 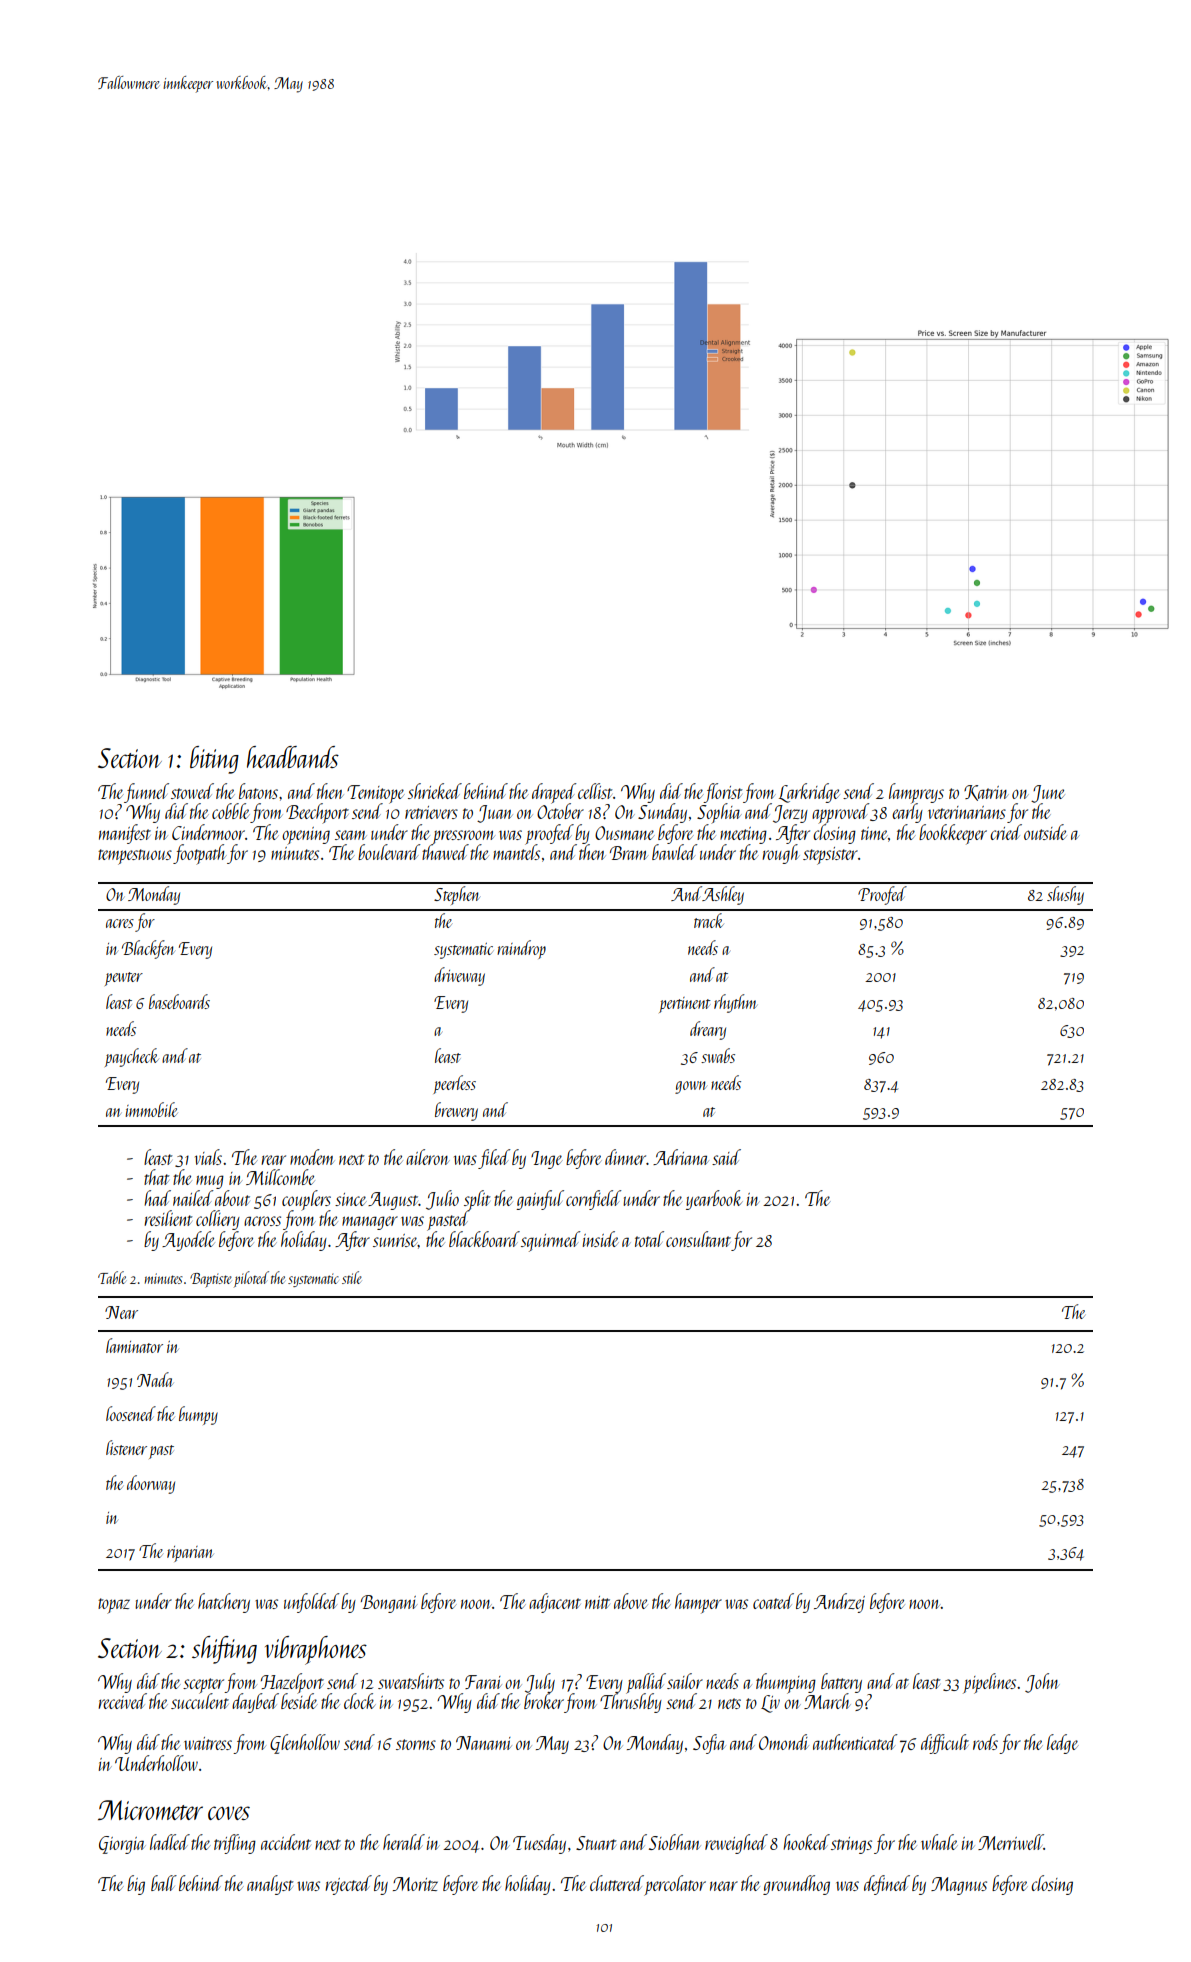 I want to click on baseboards, so click(x=179, y=1001).
